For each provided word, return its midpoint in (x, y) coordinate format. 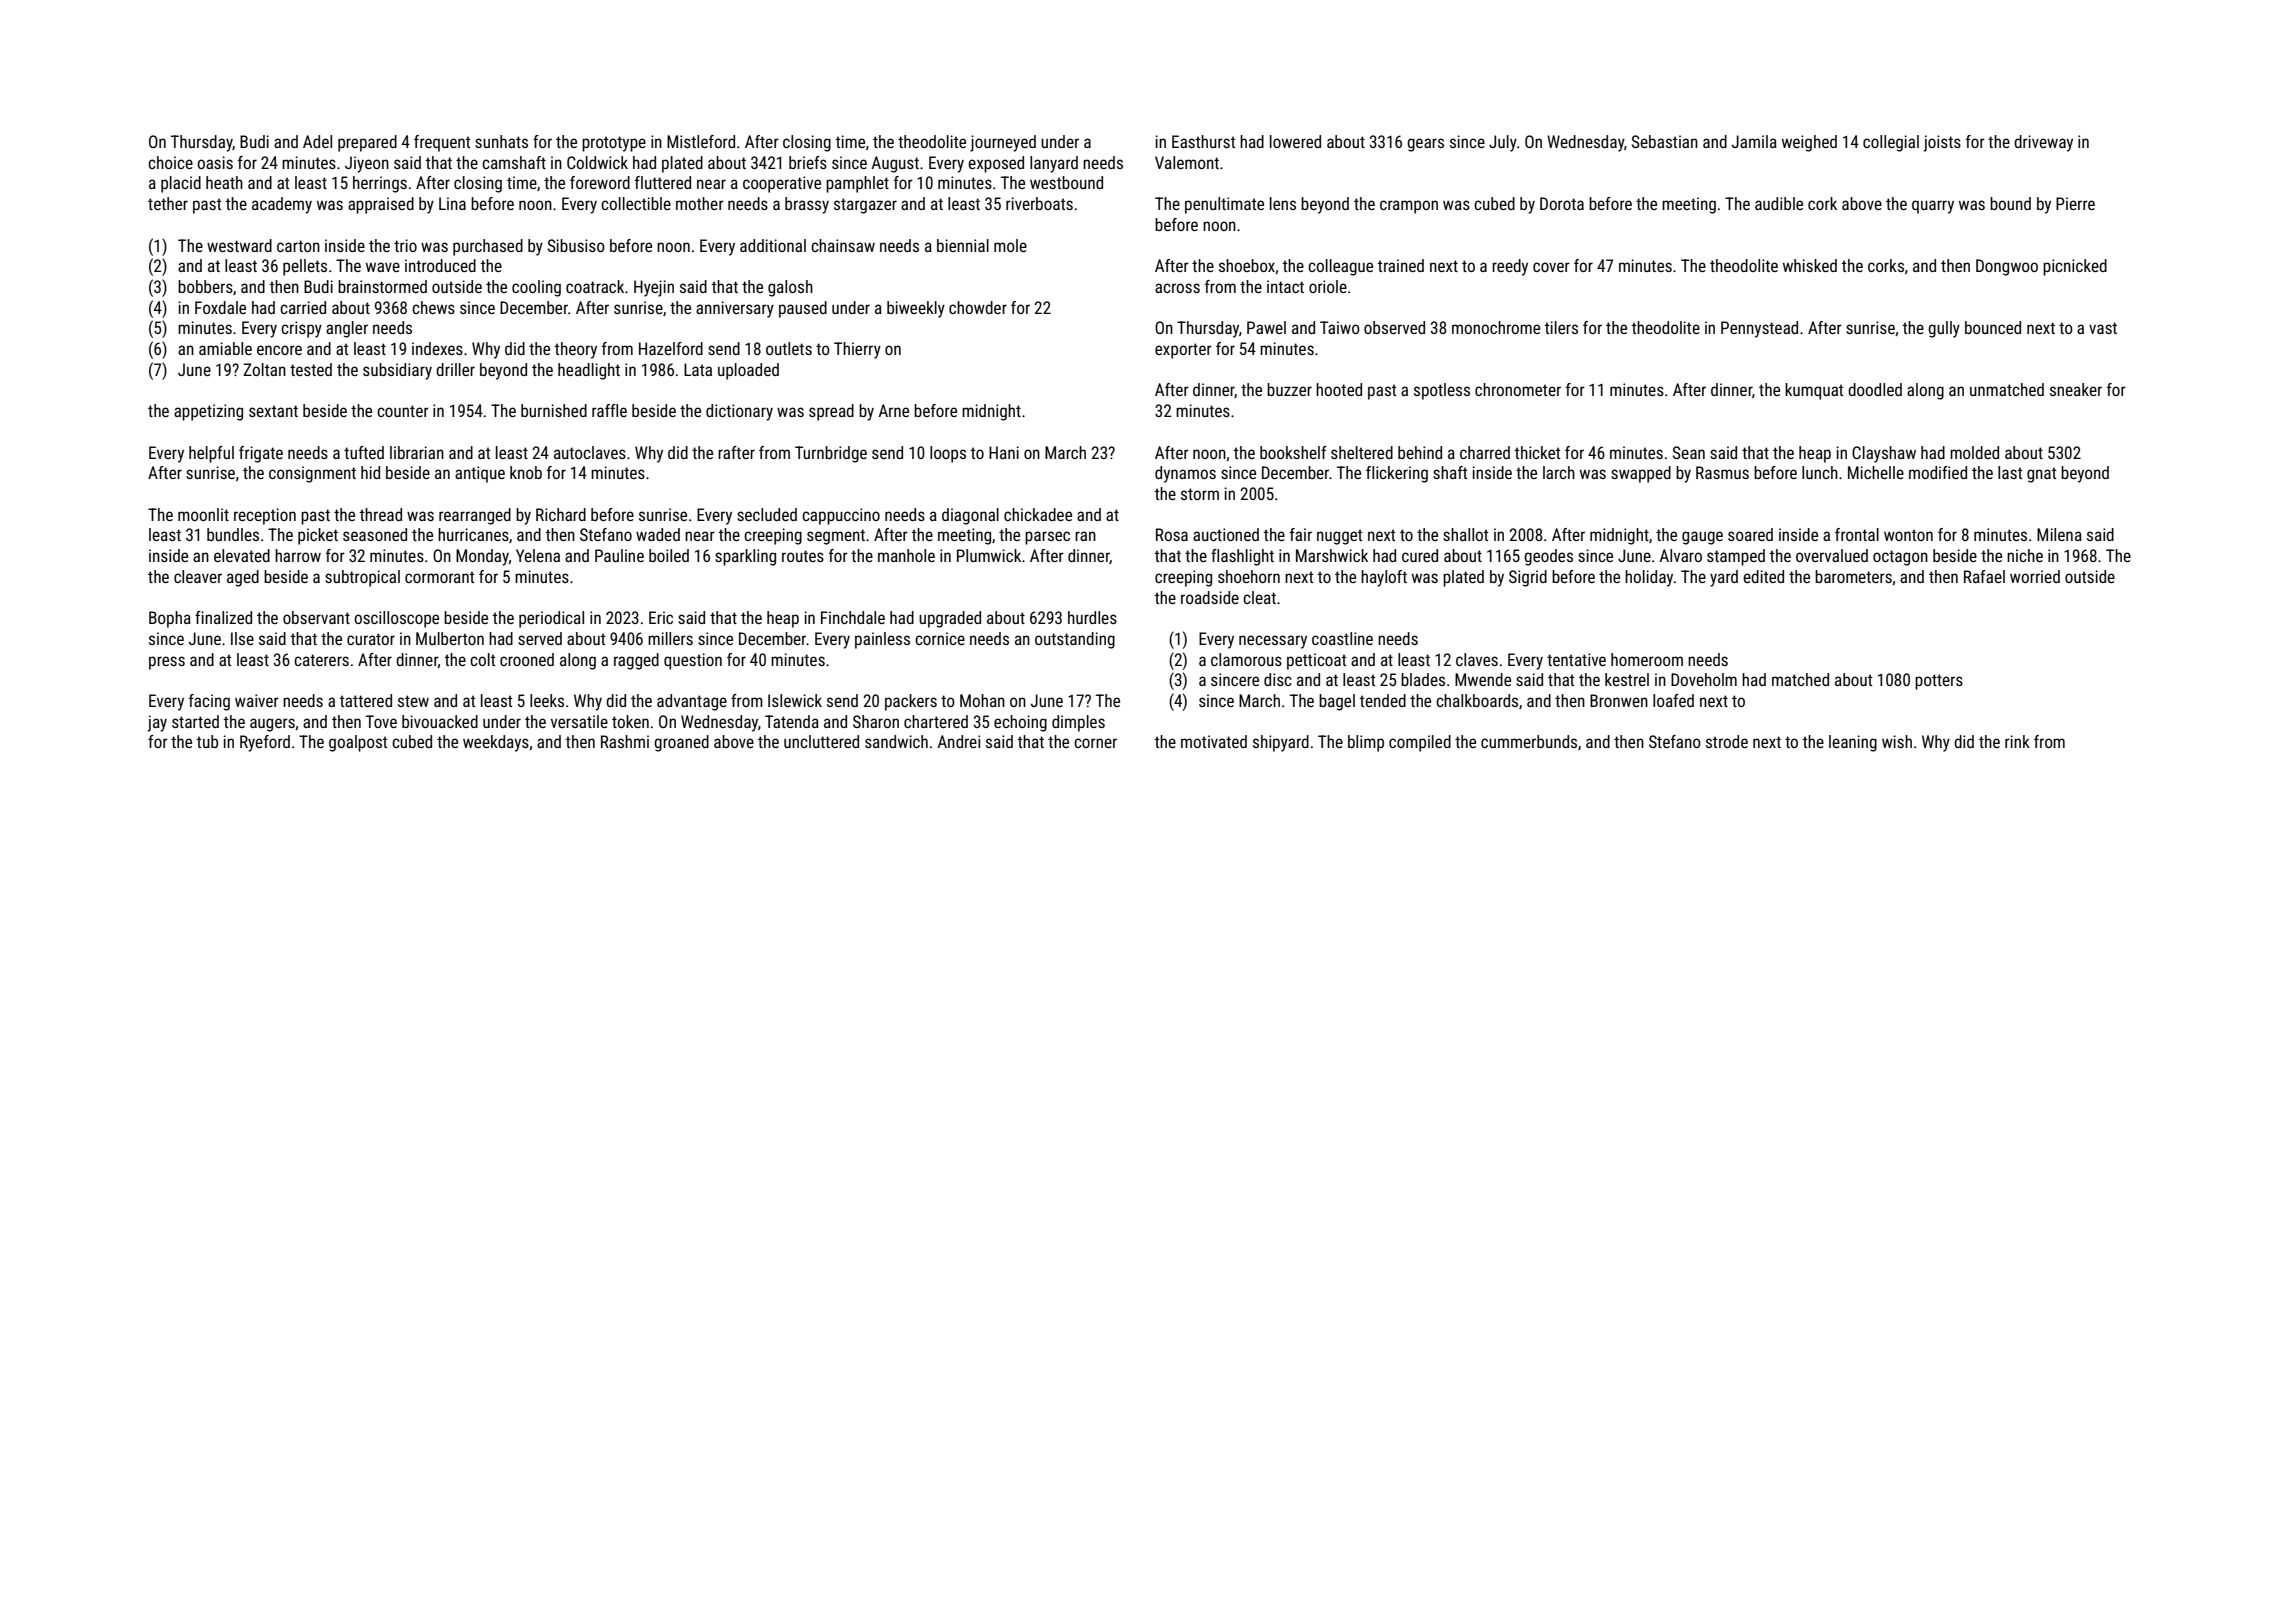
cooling (536, 288)
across (1177, 288)
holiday (1649, 578)
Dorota (1562, 203)
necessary (1273, 642)
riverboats (1039, 203)
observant (316, 617)
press (167, 663)
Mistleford (701, 141)
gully (1944, 329)
